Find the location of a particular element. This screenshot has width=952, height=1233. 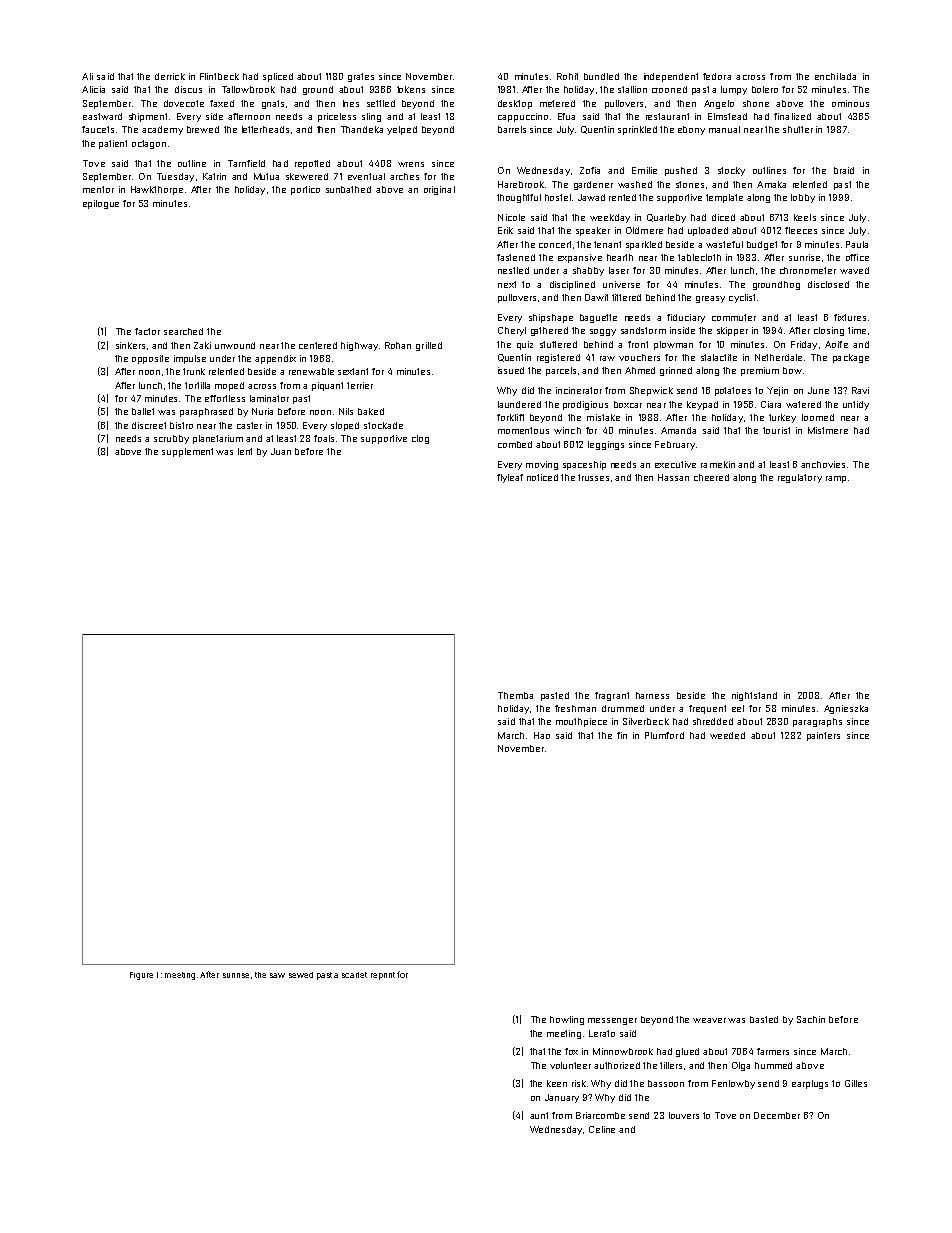

braid is located at coordinates (844, 170).
